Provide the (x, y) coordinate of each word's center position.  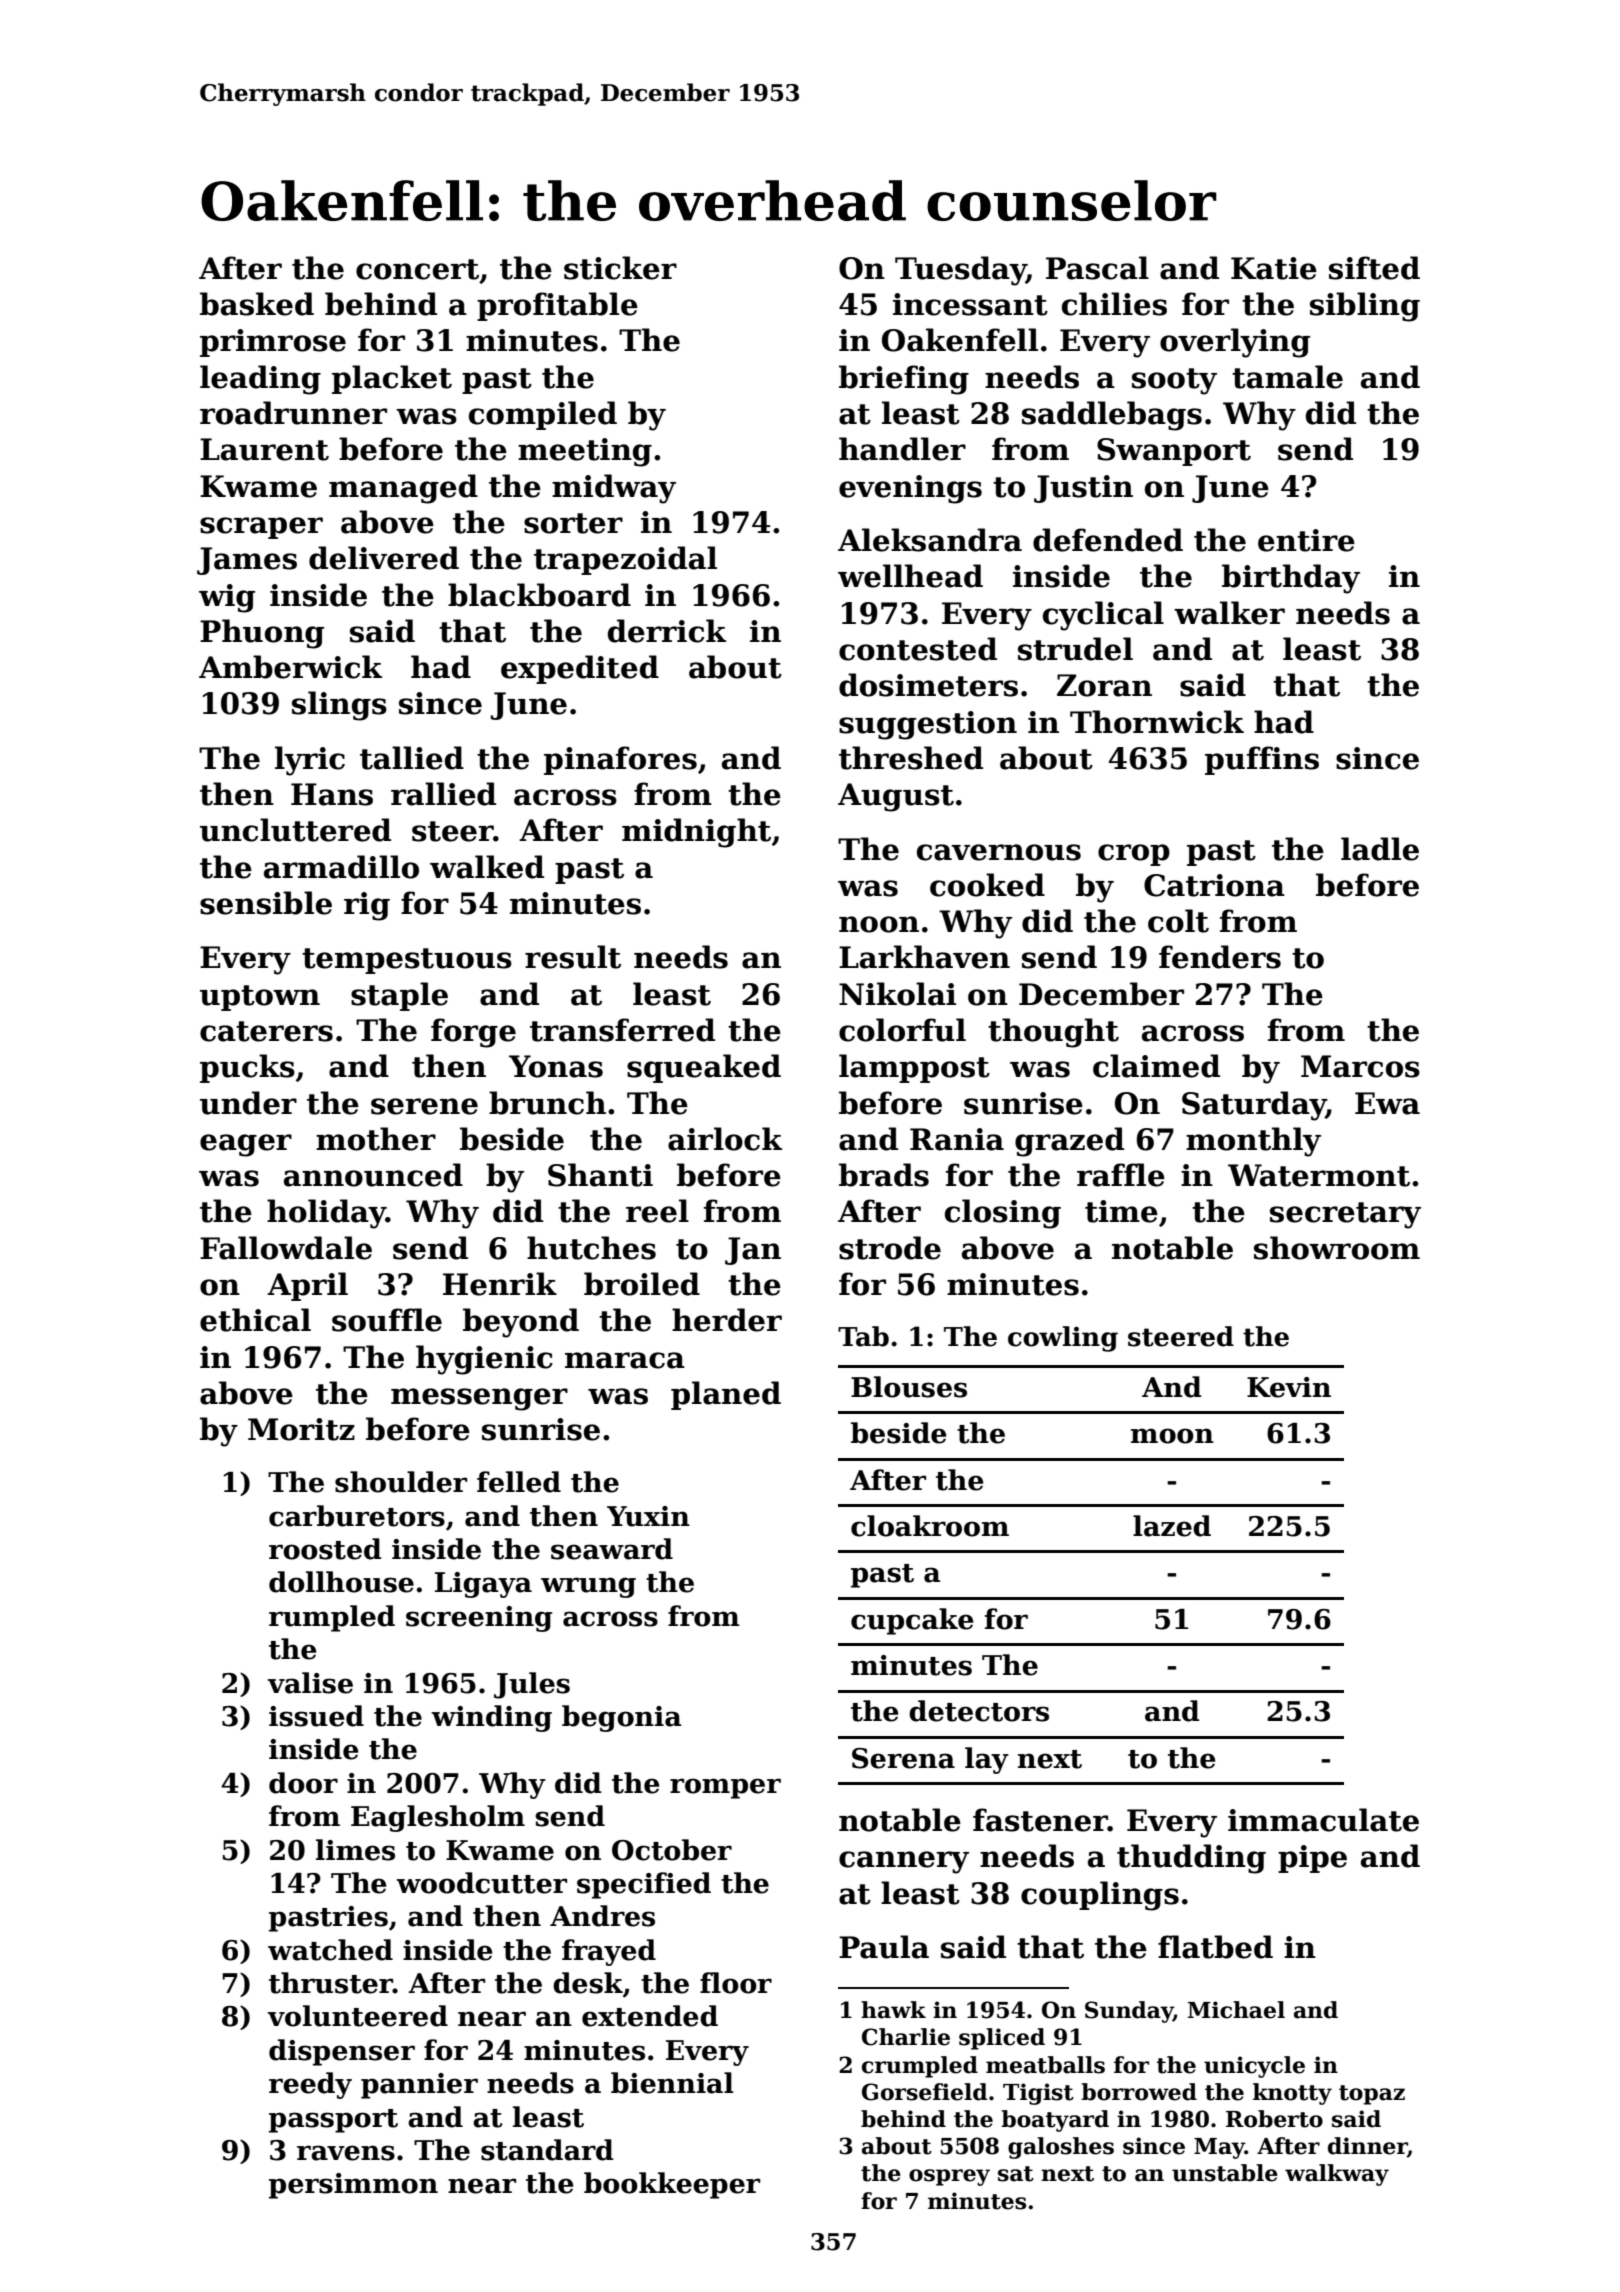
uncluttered (295, 830)
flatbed (1215, 1947)
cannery (904, 1862)
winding (491, 1718)
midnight (696, 833)
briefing (904, 380)
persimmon (353, 2186)
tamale (1287, 377)
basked (257, 304)
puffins (1262, 760)
